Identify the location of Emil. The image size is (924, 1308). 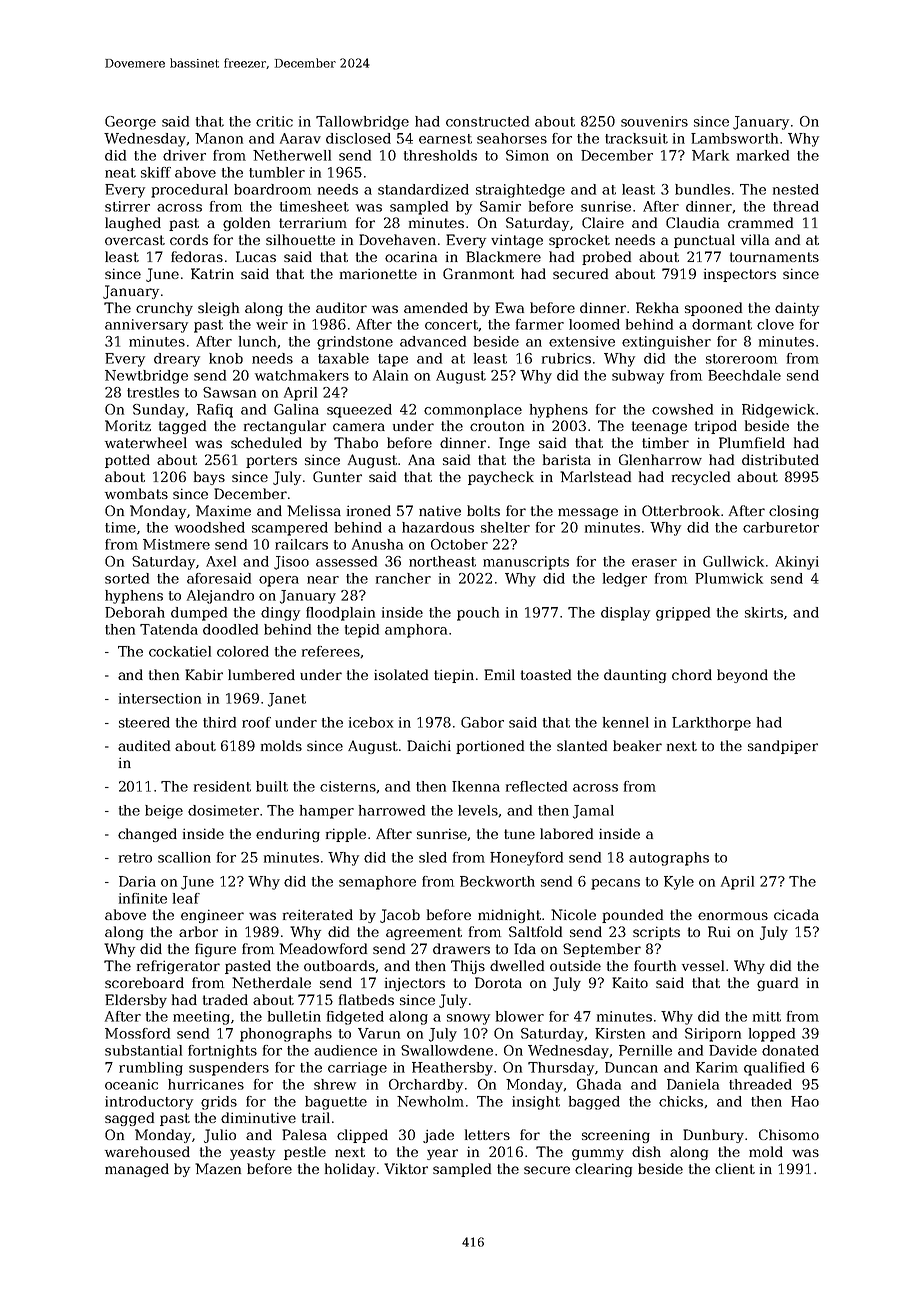
(499, 674).
